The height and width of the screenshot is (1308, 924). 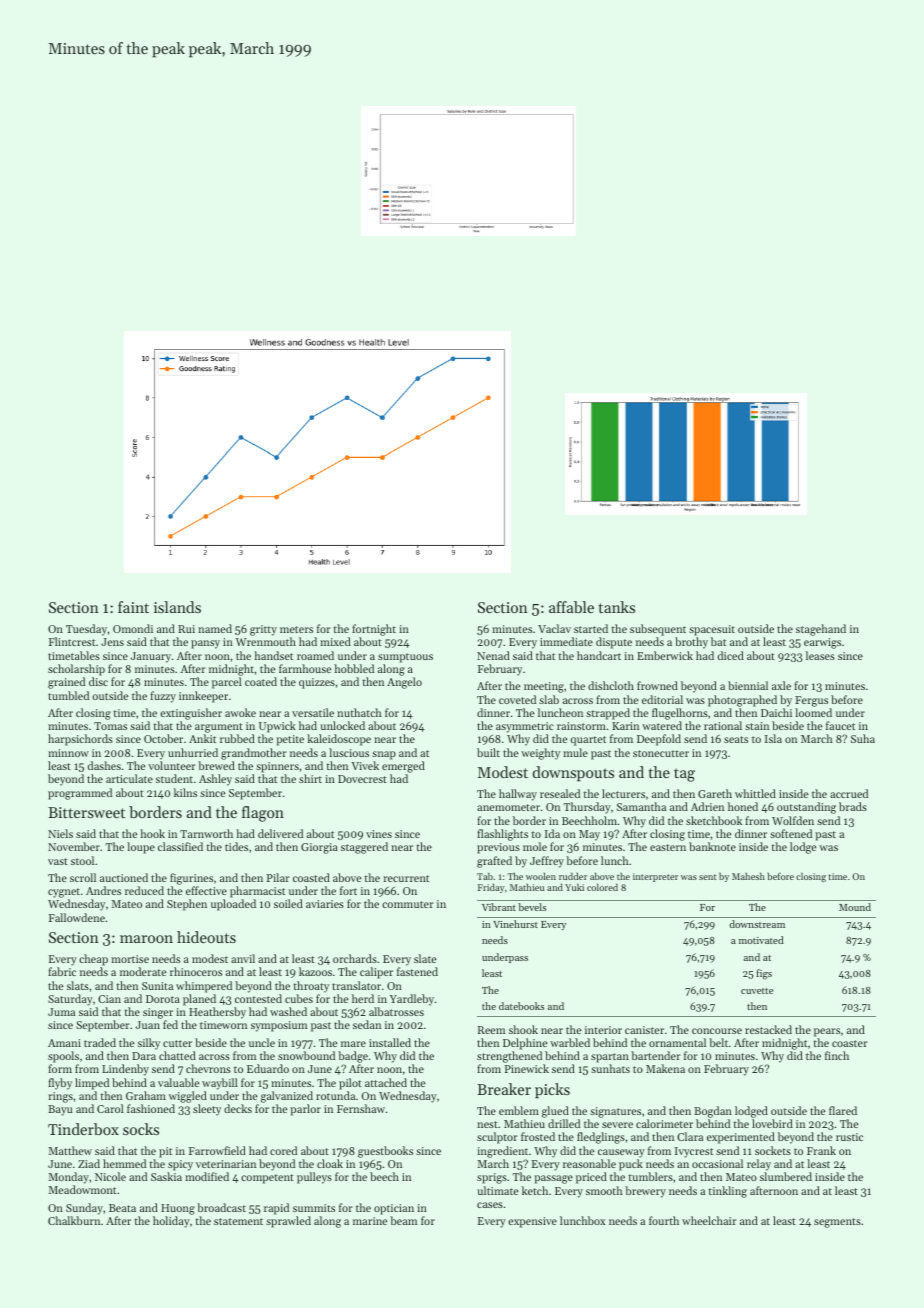 I want to click on tanks, so click(x=617, y=607).
